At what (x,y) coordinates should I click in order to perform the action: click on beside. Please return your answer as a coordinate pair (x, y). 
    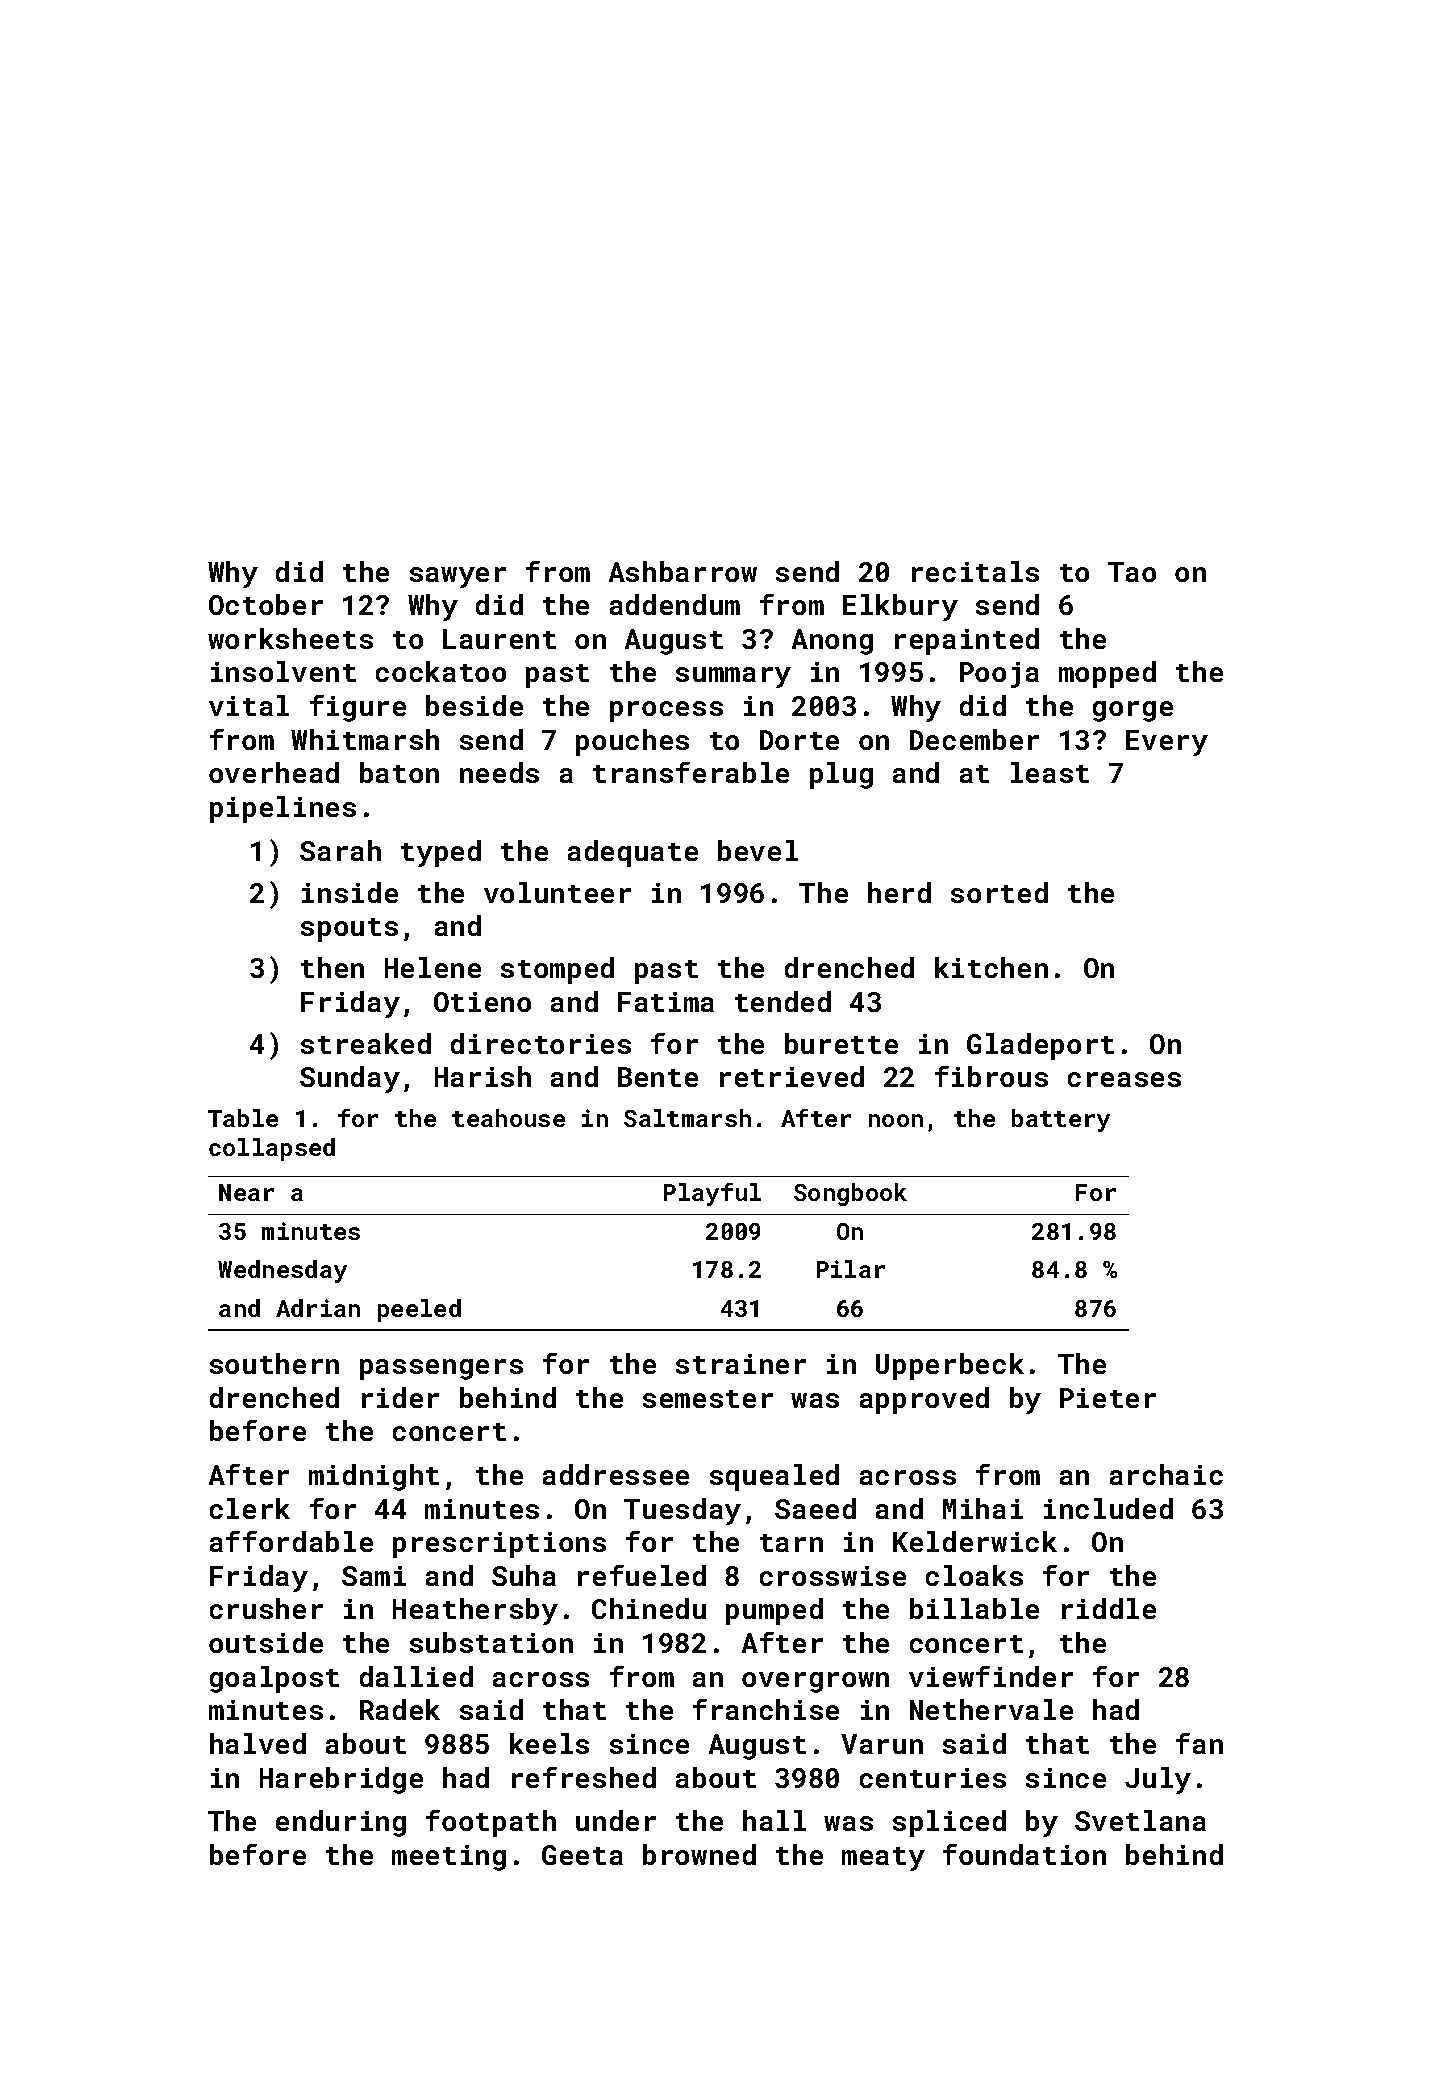
    Looking at the image, I should click on (474, 705).
